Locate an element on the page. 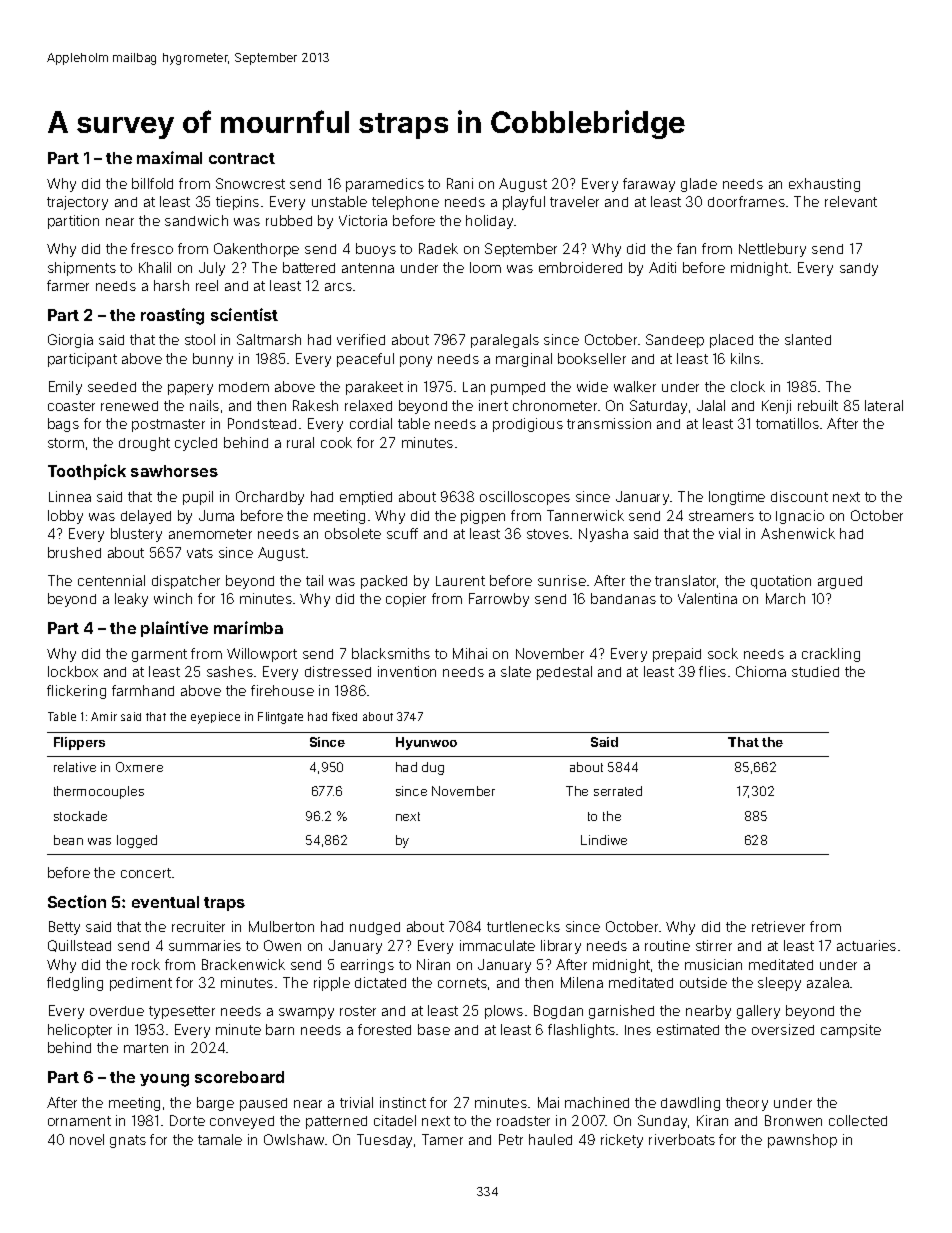 This image has height=1233, width=952. bandanas is located at coordinates (623, 598).
